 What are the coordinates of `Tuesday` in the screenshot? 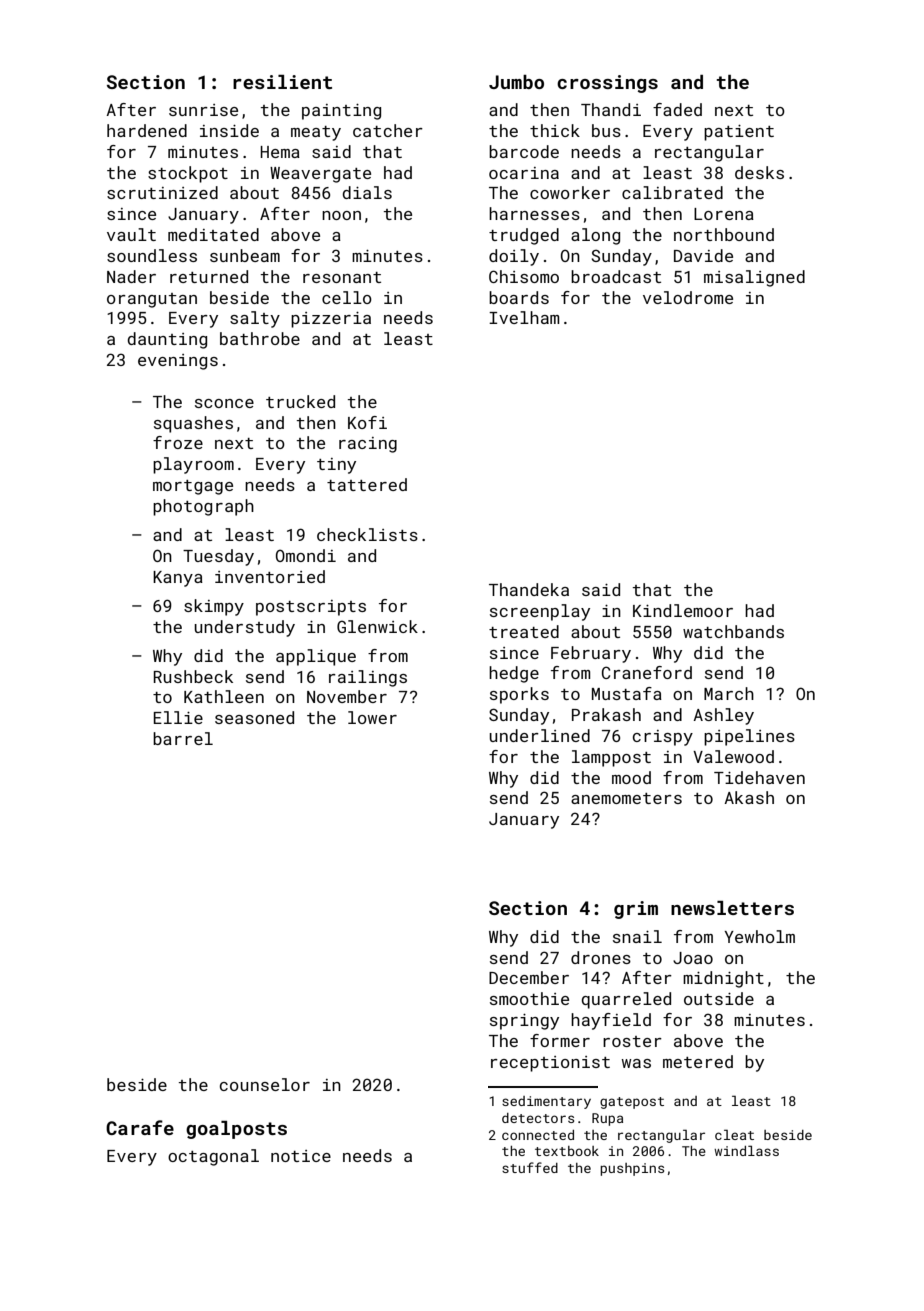 It's located at (218, 557).
